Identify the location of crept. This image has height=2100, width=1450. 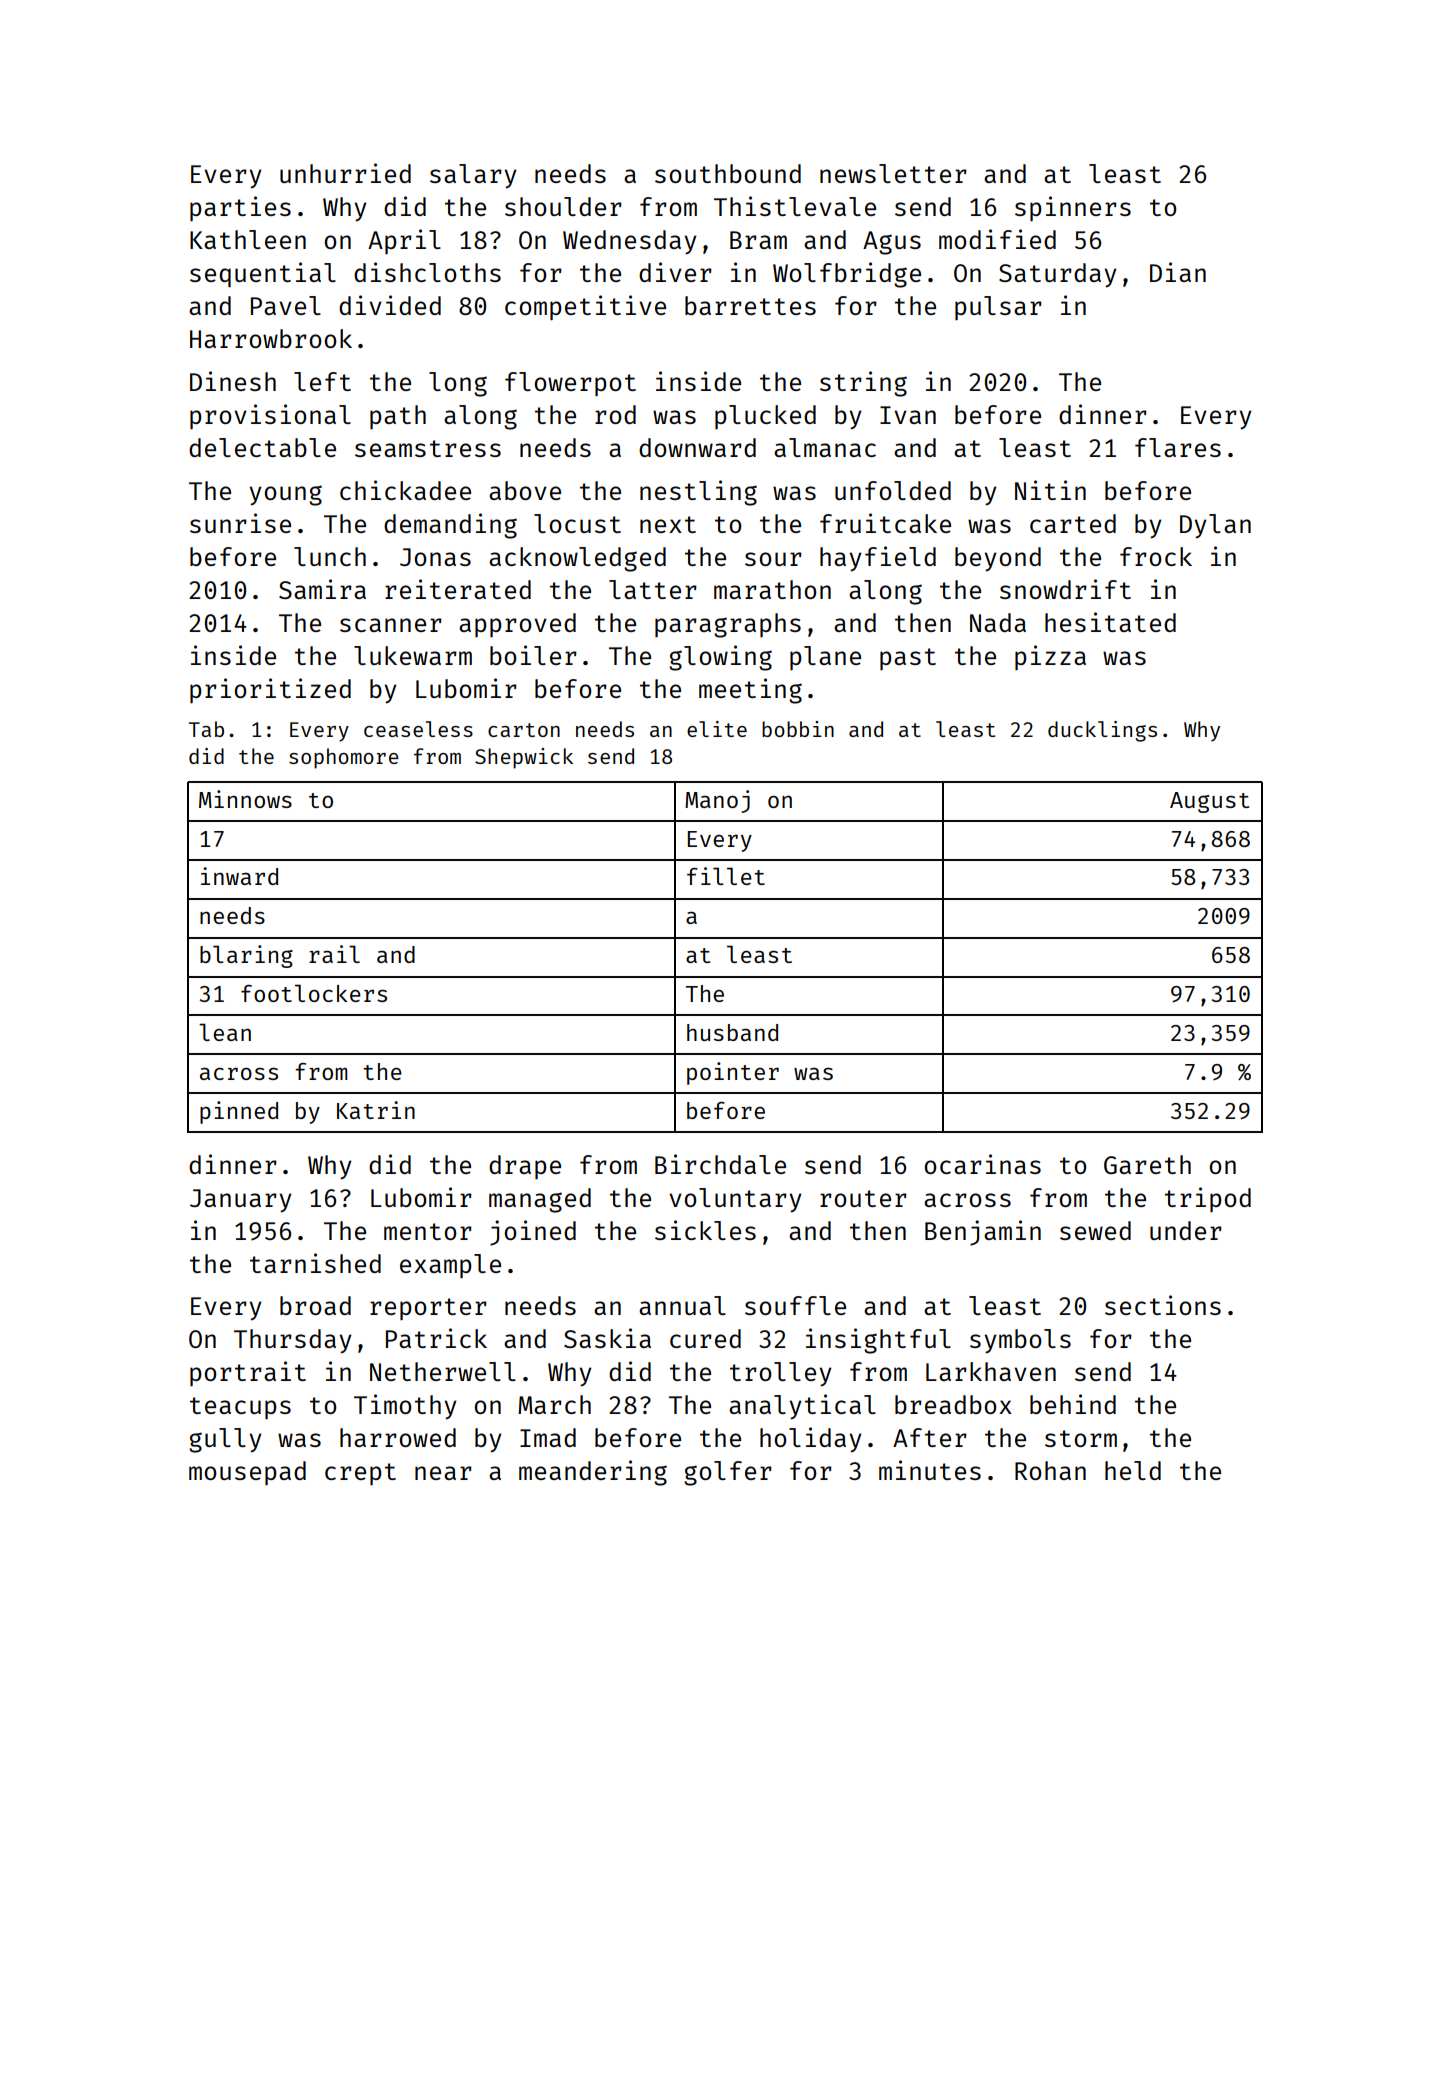
(360, 1474).
